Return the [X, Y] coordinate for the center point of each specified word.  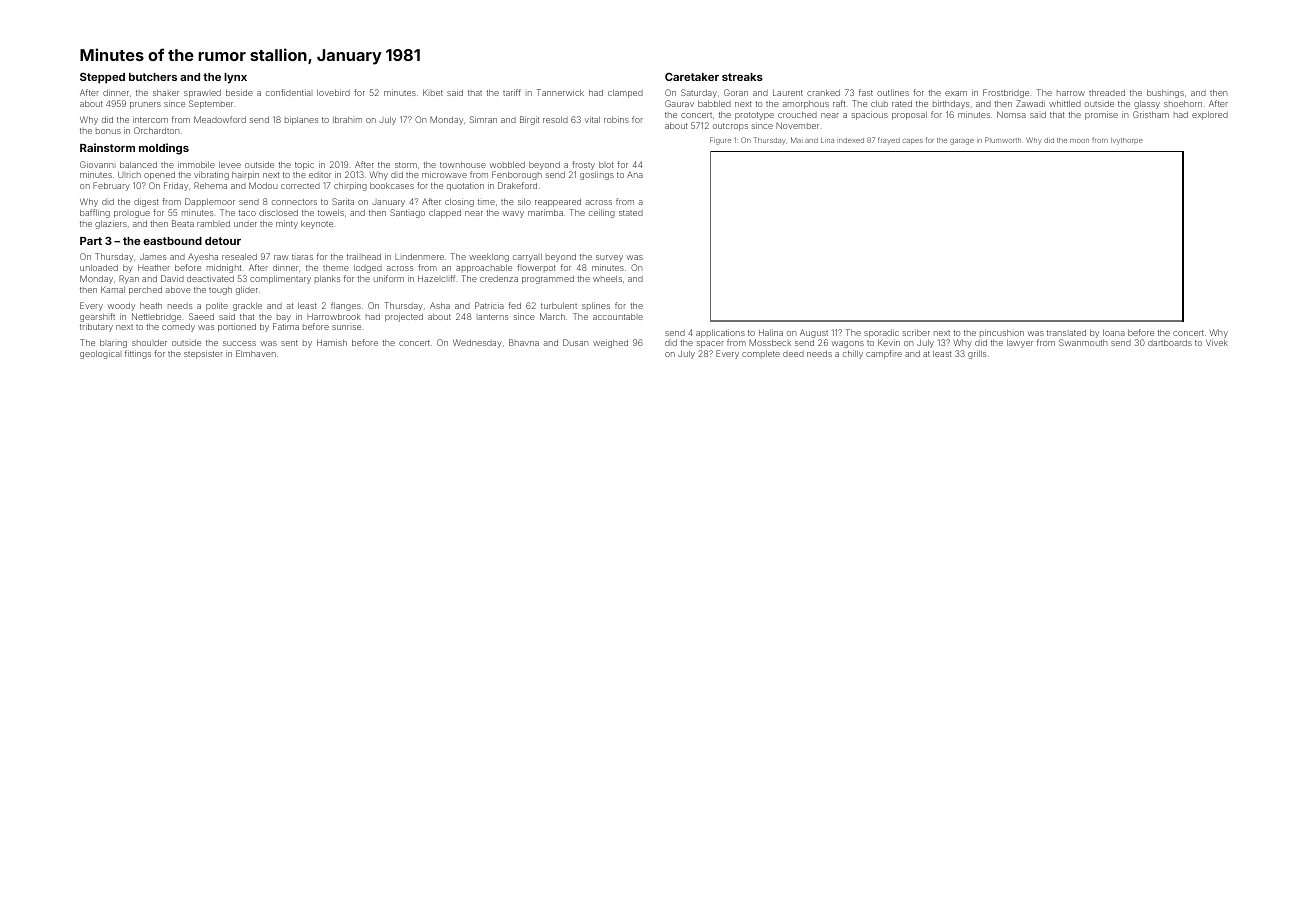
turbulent [559, 306]
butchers [153, 77]
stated [631, 213]
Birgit [529, 120]
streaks [742, 77]
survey [609, 258]
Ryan [129, 279]
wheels [607, 279]
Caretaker [692, 77]
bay [284, 318]
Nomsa [1011, 114]
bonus [108, 131]
